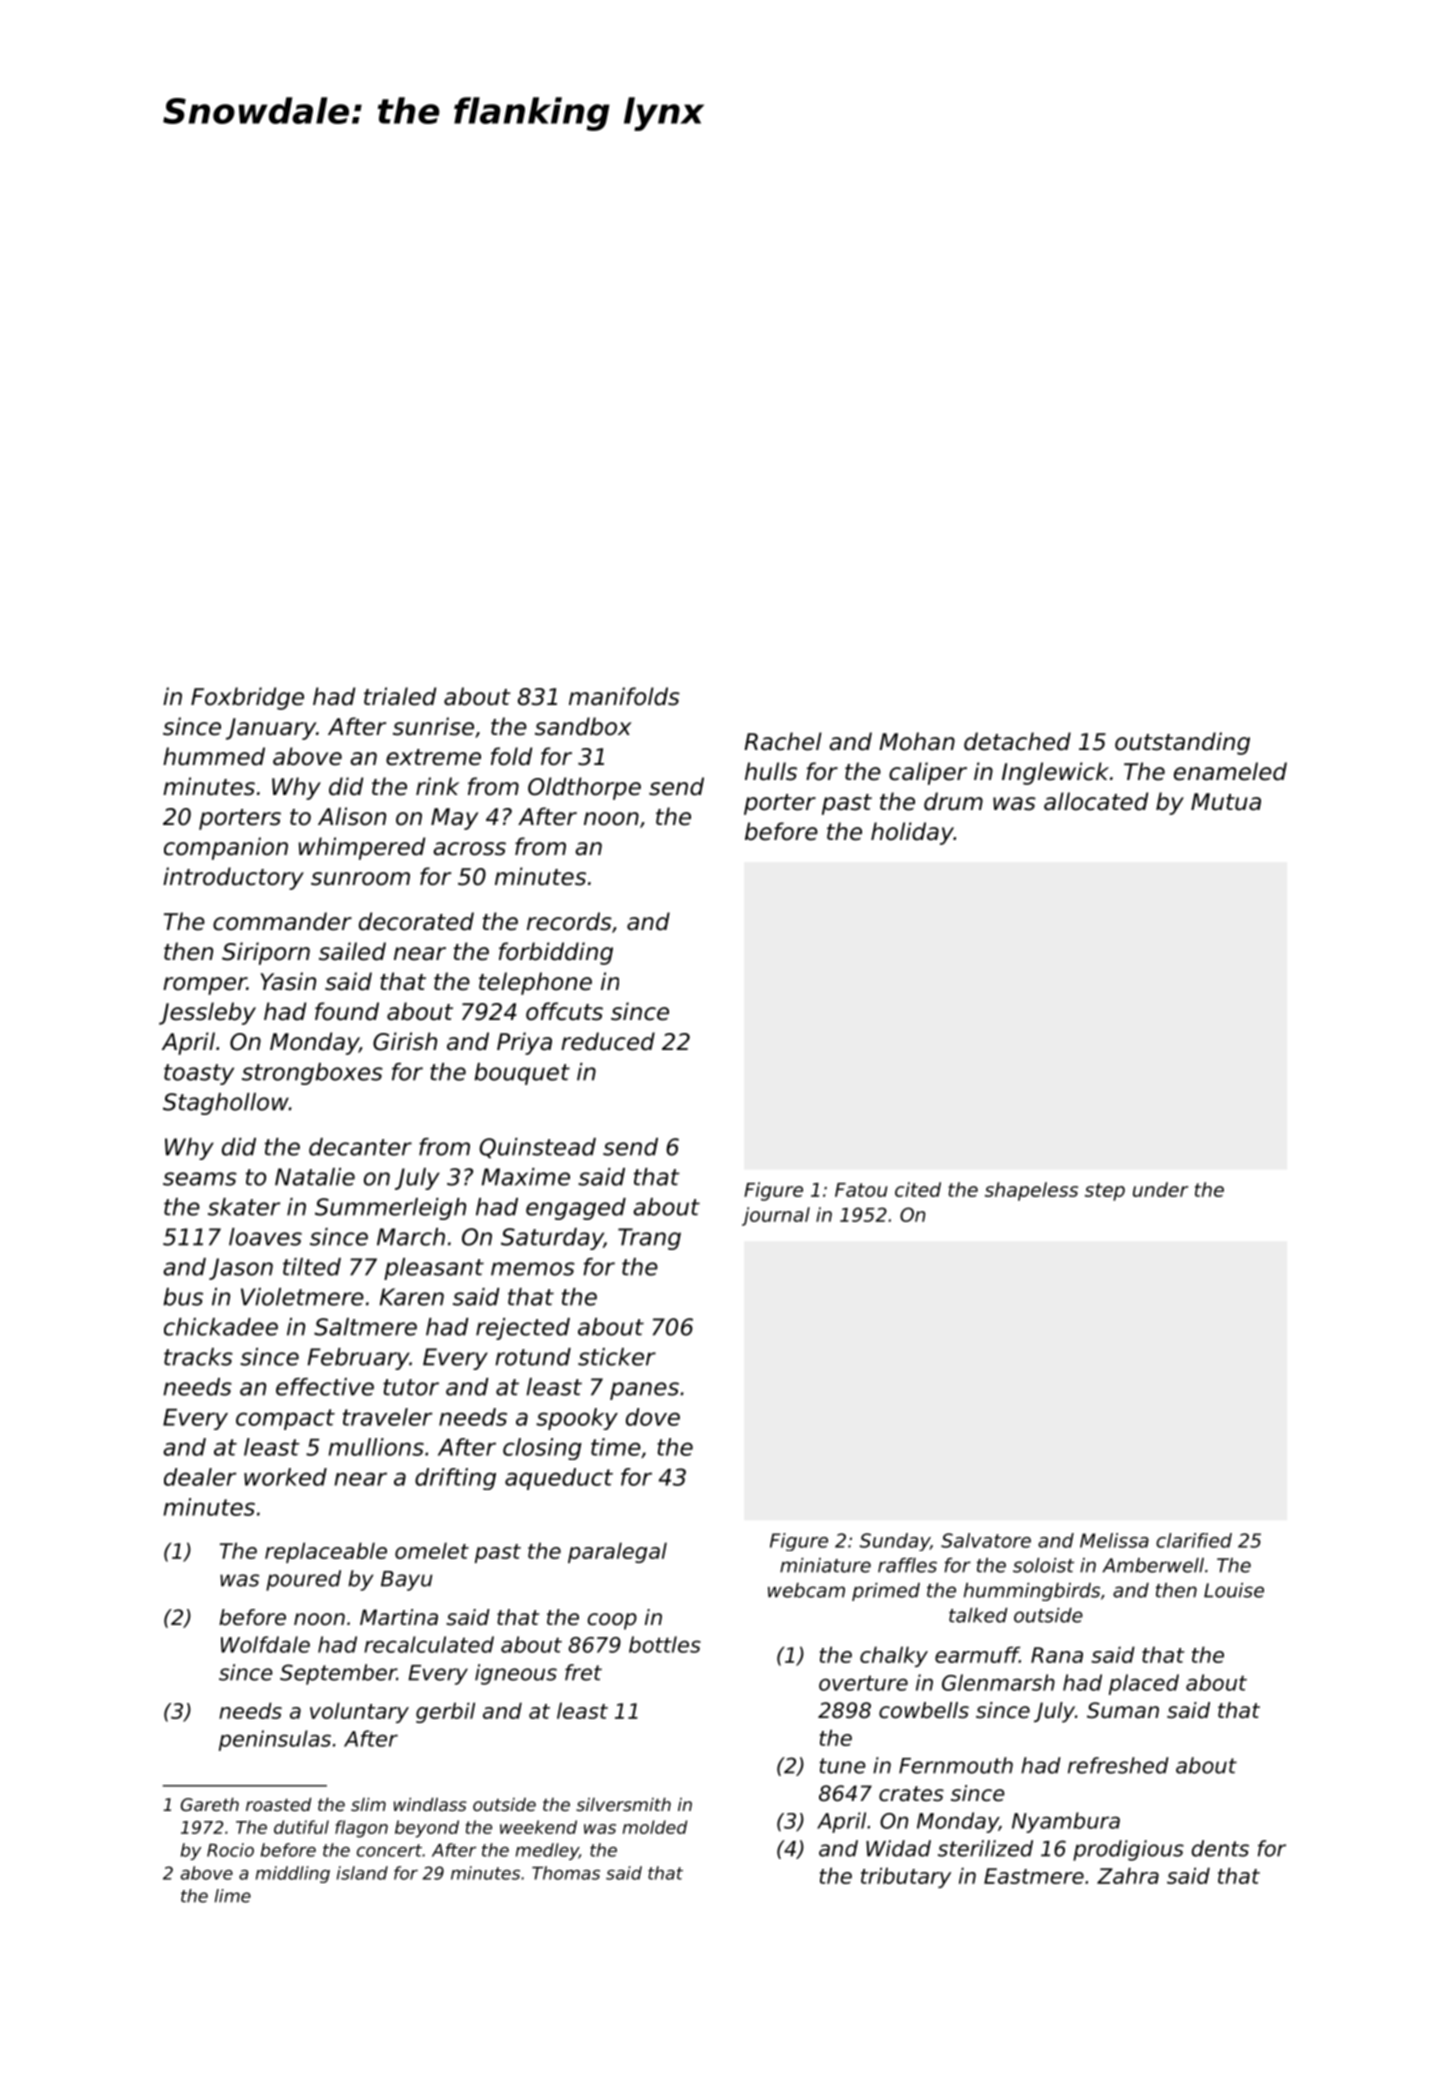  What do you see at coordinates (617, 1552) in the screenshot?
I see `paralegal` at bounding box center [617, 1552].
